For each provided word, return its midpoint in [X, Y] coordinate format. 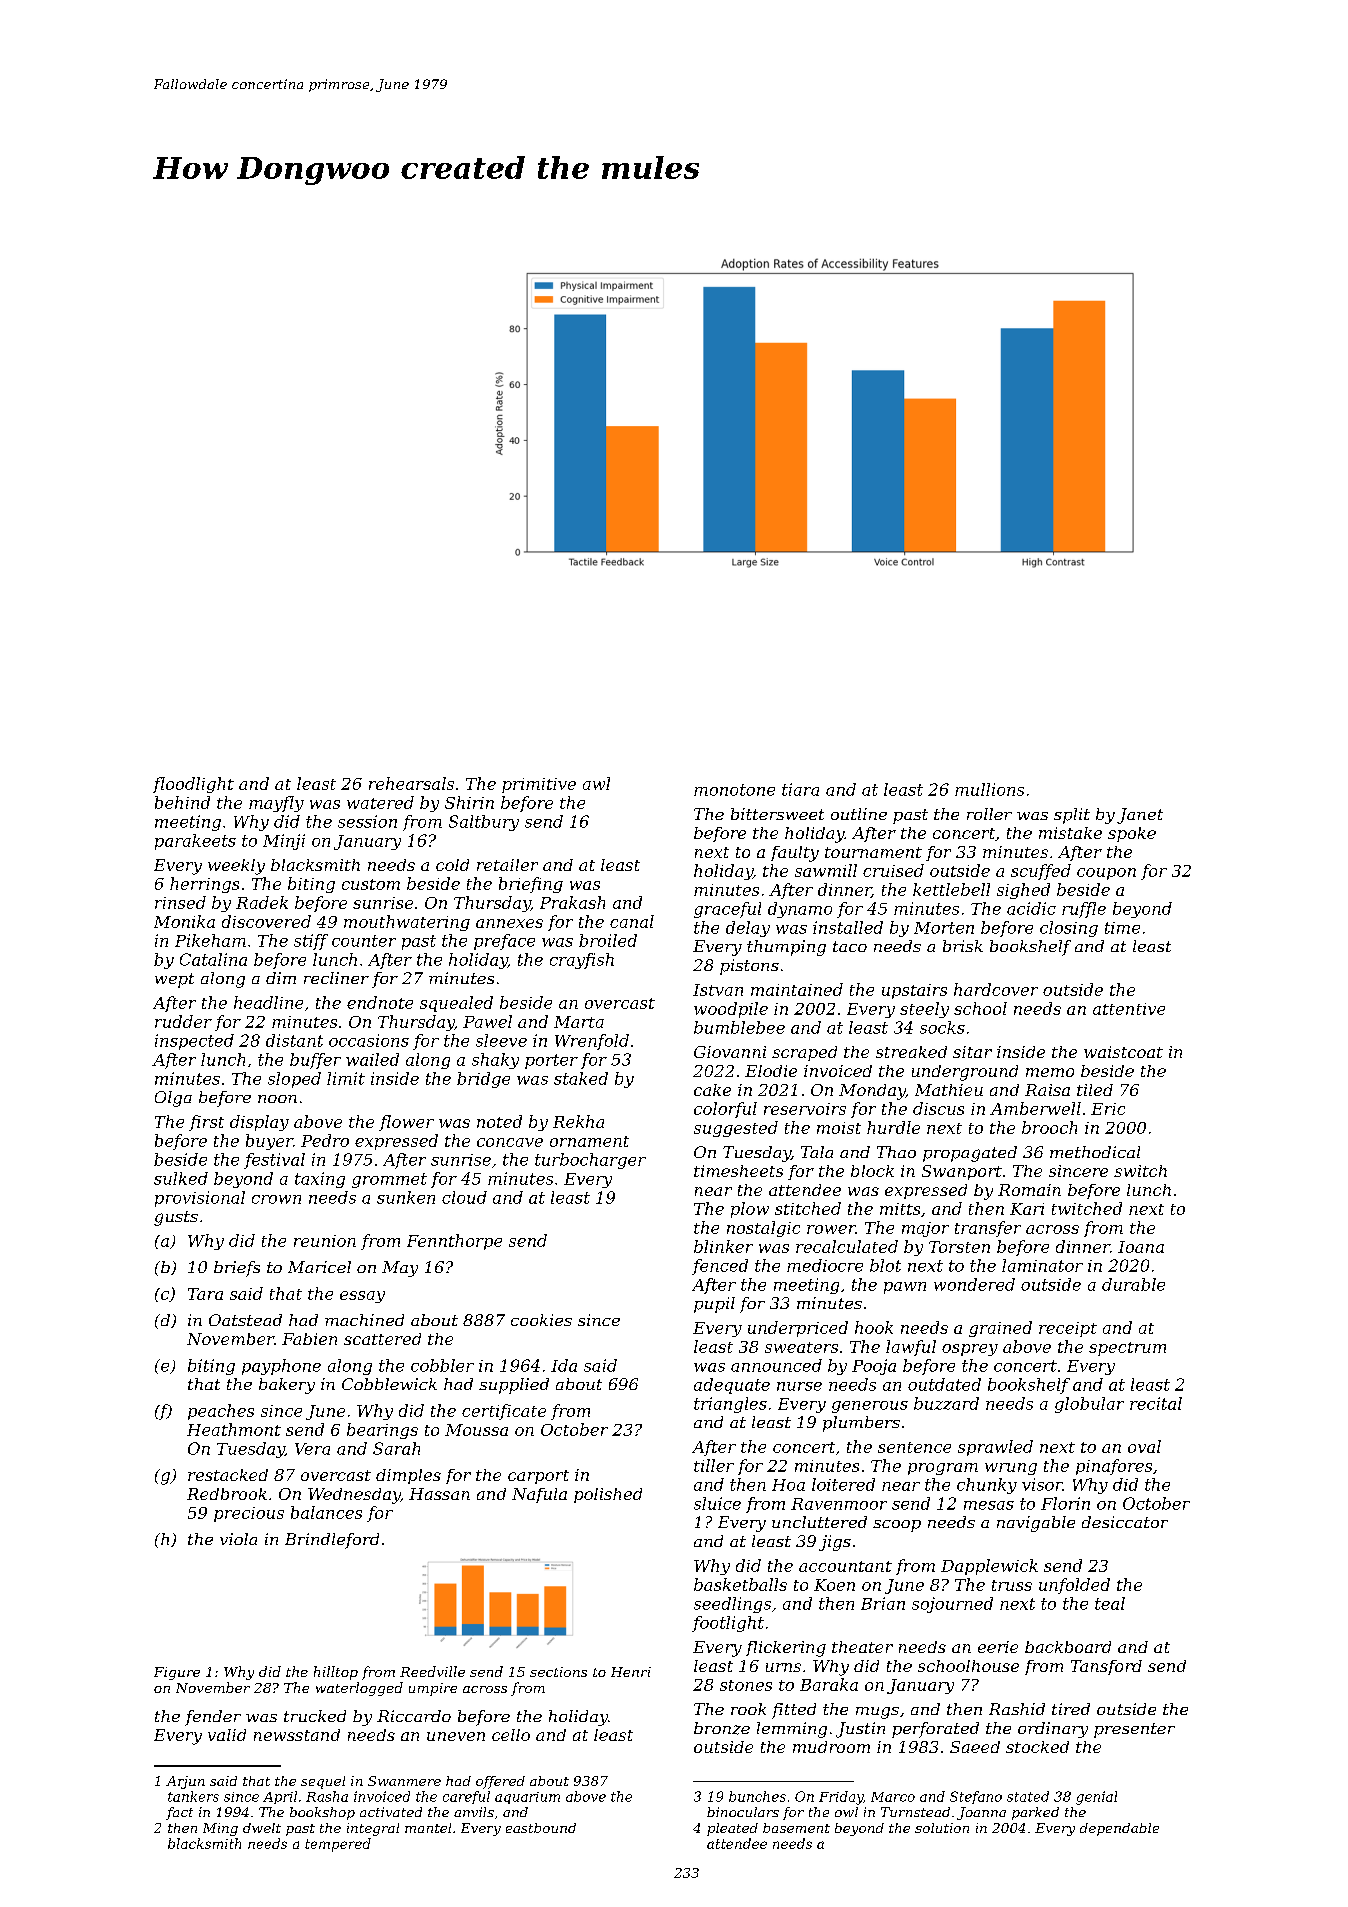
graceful [727, 910]
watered [380, 802]
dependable [1119, 1829]
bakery [287, 1386]
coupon [1106, 874]
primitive [539, 785]
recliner [336, 978]
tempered [338, 1845]
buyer [269, 1142]
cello [511, 1735]
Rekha [578, 1121]
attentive [1129, 1009]
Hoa [788, 1485]
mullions [989, 789]
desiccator [1125, 1522]
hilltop [336, 1673]
